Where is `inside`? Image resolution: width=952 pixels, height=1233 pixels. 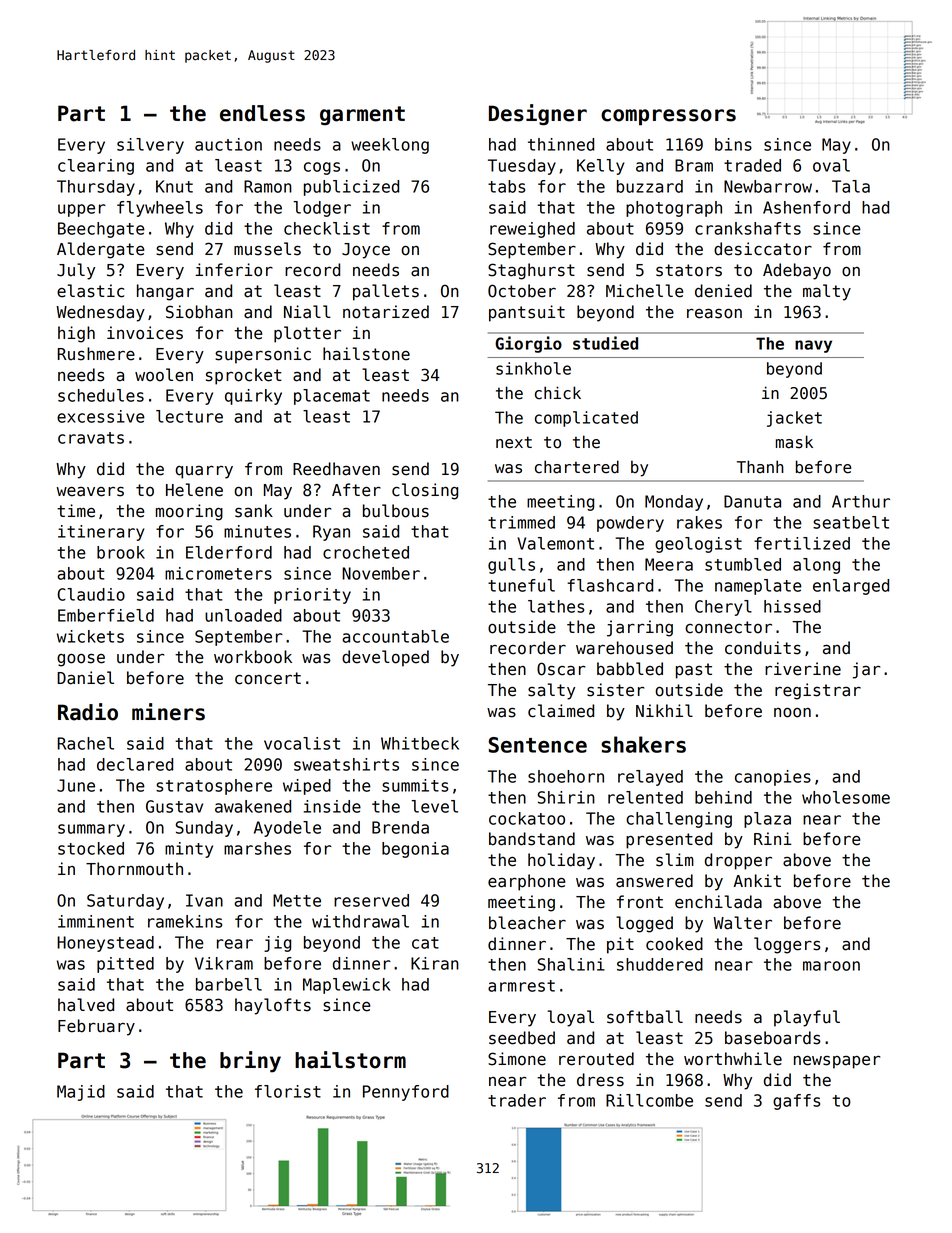 inside is located at coordinates (332, 806).
